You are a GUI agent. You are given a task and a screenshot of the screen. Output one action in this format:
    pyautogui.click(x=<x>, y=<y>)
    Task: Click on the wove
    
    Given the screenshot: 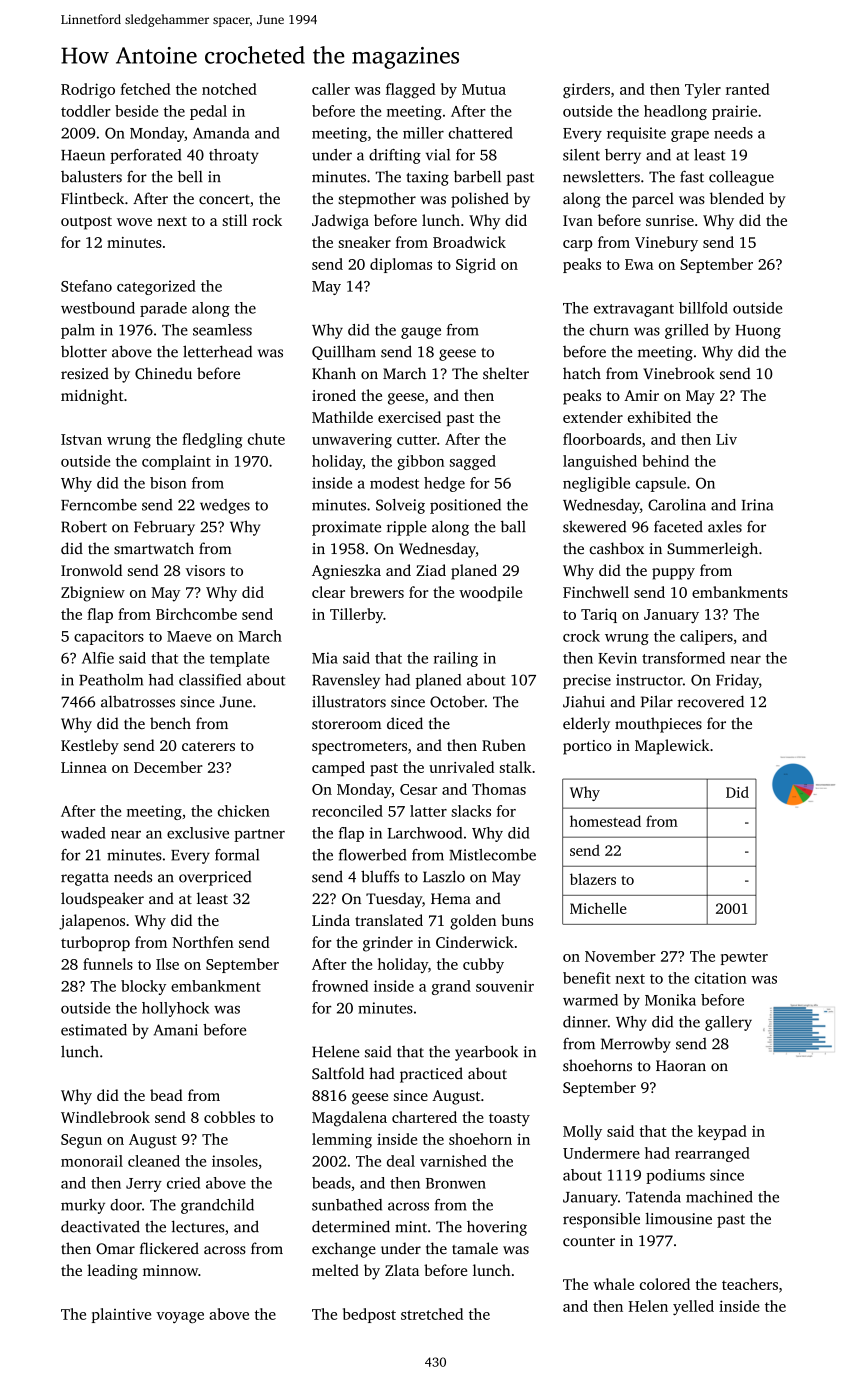 What is the action you would take?
    pyautogui.click(x=134, y=222)
